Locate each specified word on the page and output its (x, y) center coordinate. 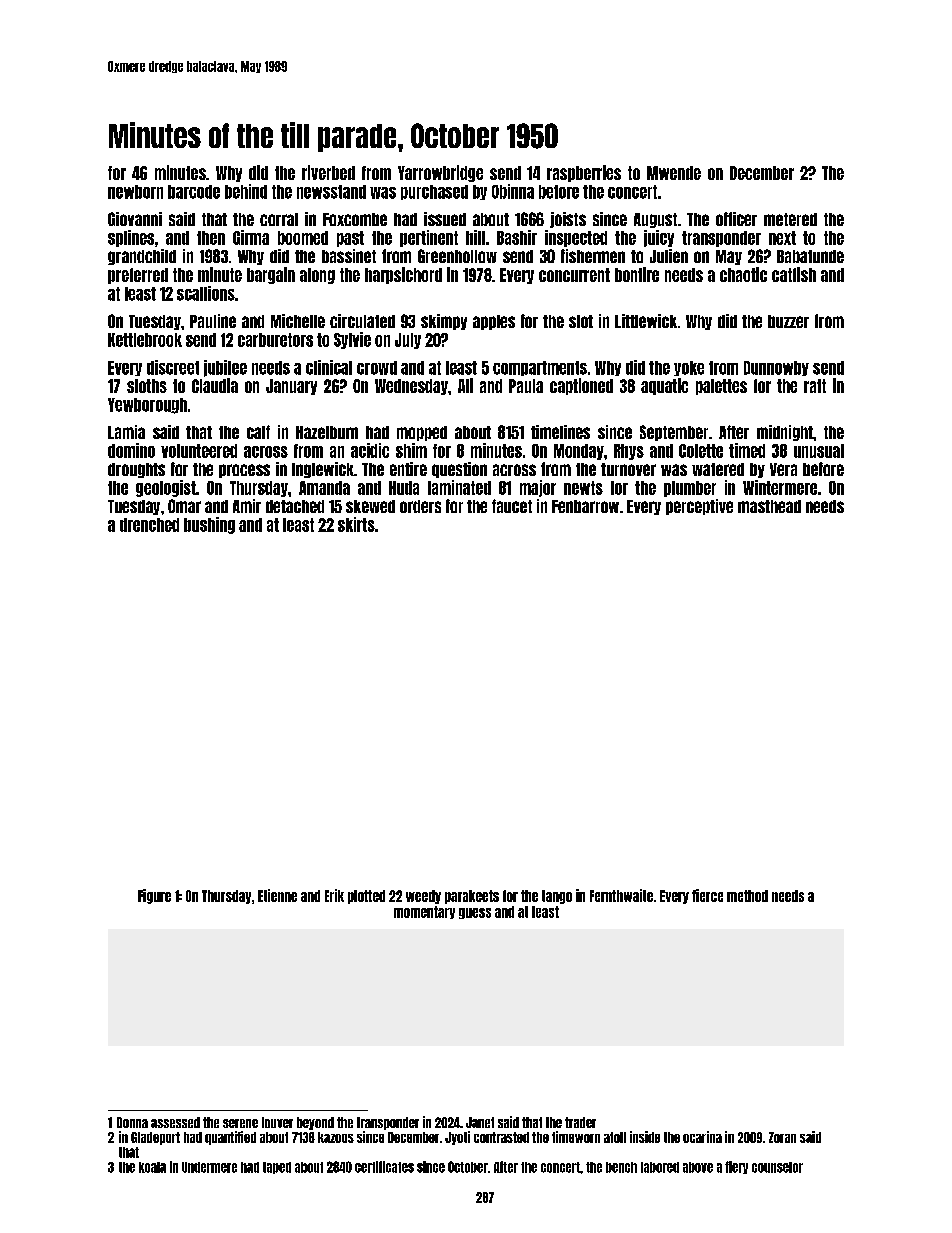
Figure (154, 896)
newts (583, 488)
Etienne (277, 895)
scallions (206, 293)
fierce (707, 895)
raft (815, 386)
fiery (736, 1167)
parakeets (472, 897)
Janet (480, 1122)
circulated (362, 321)
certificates (384, 1167)
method (747, 896)
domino (131, 450)
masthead (769, 506)
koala (152, 1167)
